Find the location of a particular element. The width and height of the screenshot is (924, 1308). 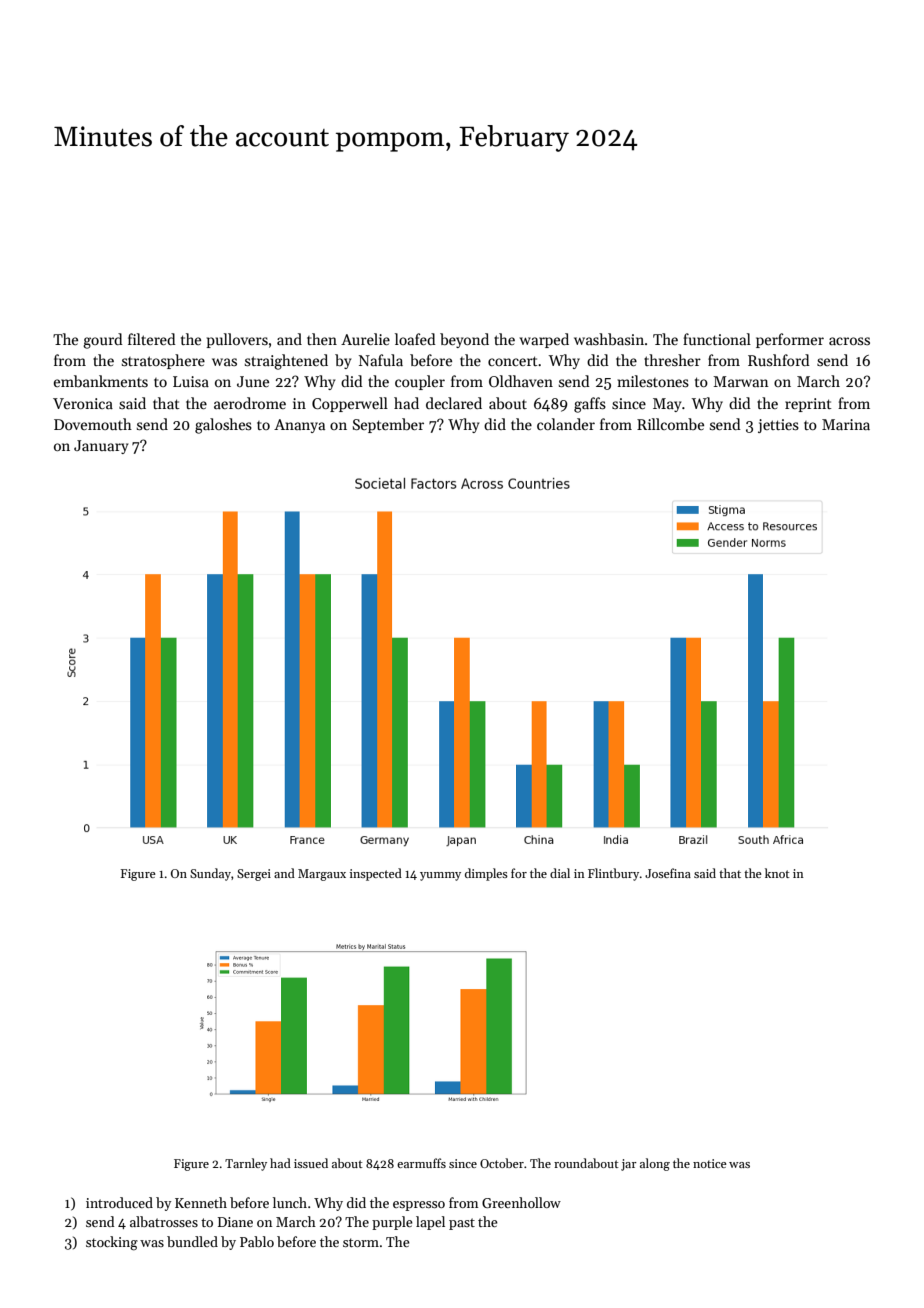

stocking is located at coordinates (112, 1243).
